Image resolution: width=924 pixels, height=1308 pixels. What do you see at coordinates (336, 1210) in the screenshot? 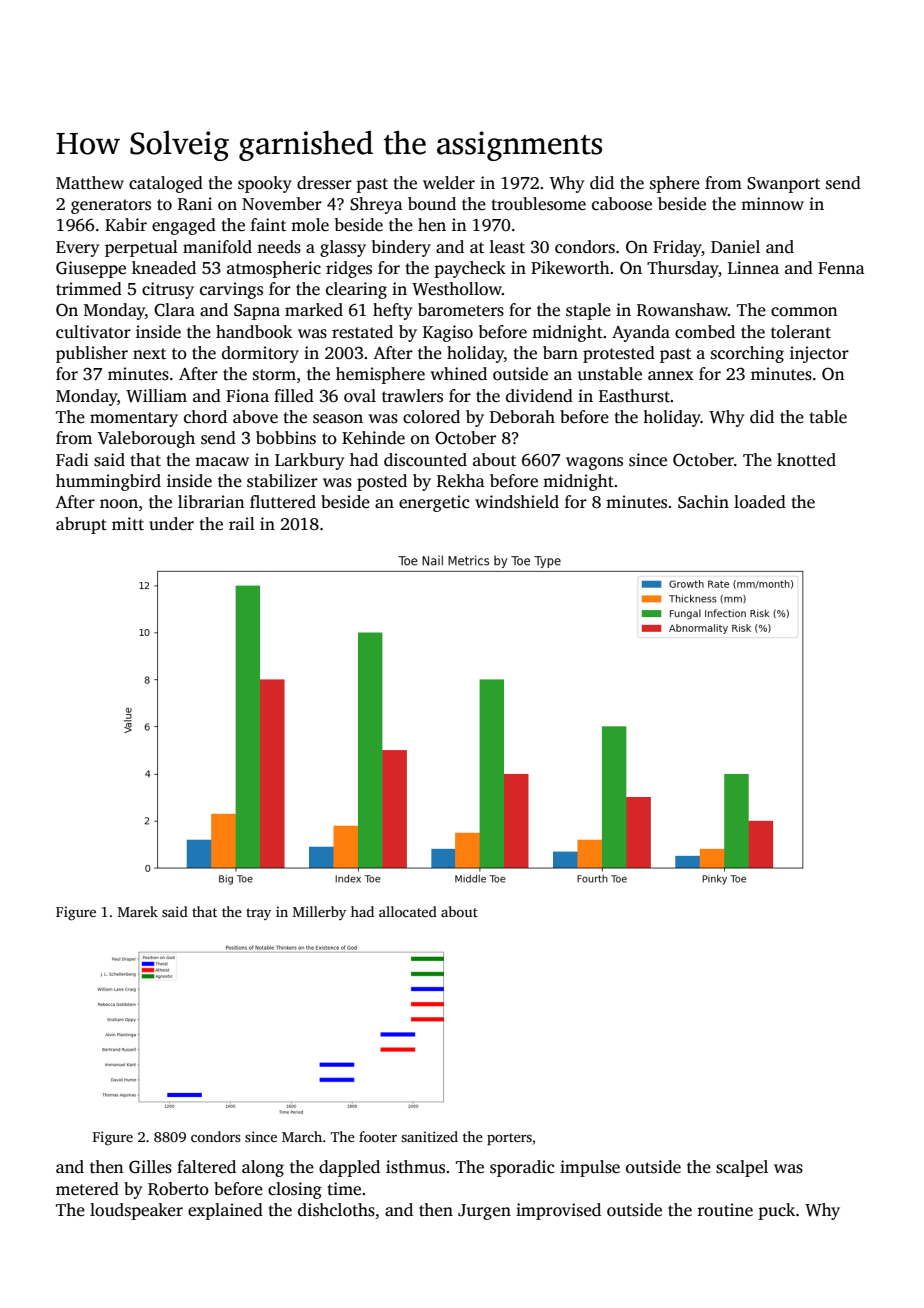
I see `dishcloths` at bounding box center [336, 1210].
